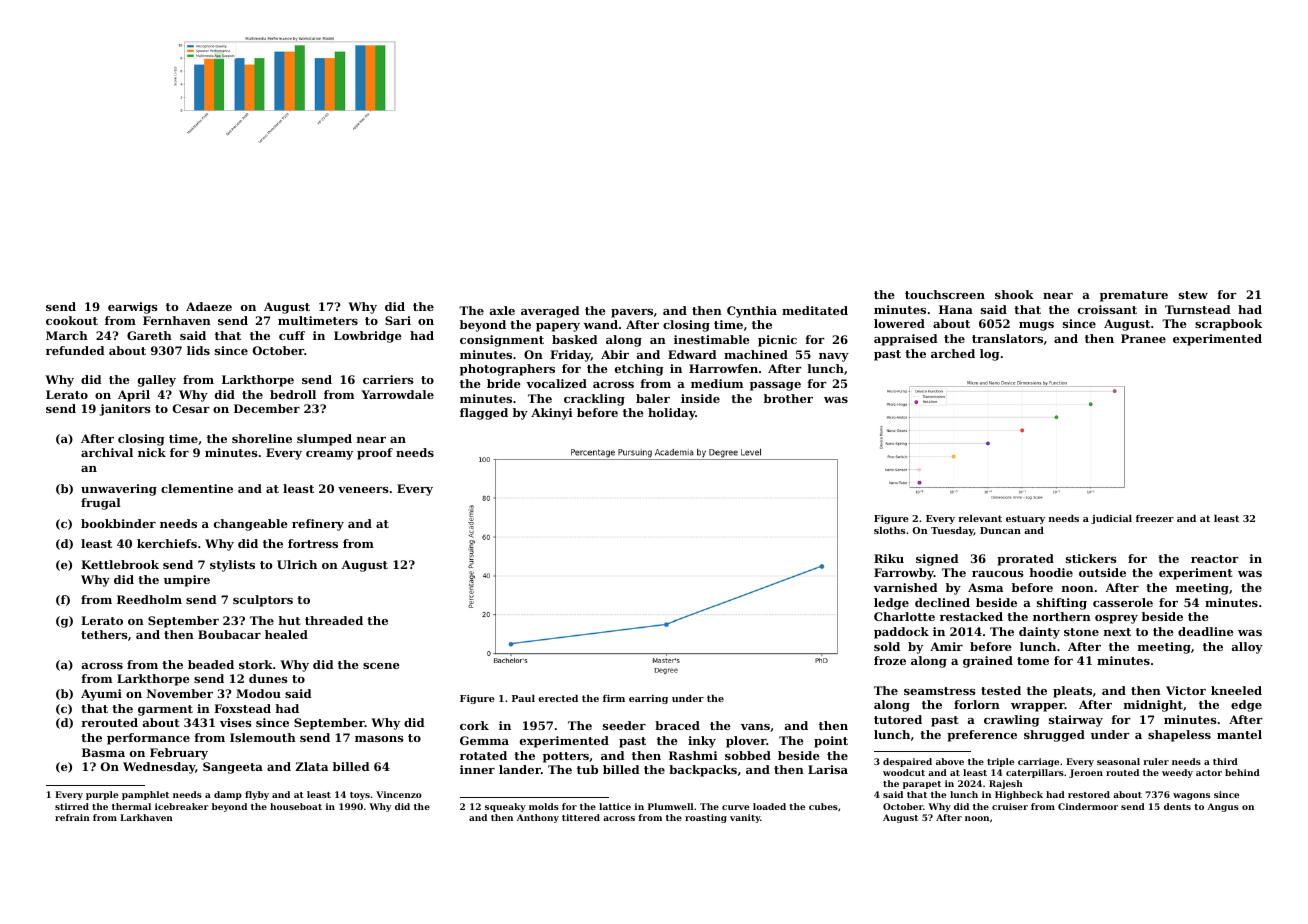 This document has height=924, width=1308. I want to click on sculptors, so click(263, 601).
